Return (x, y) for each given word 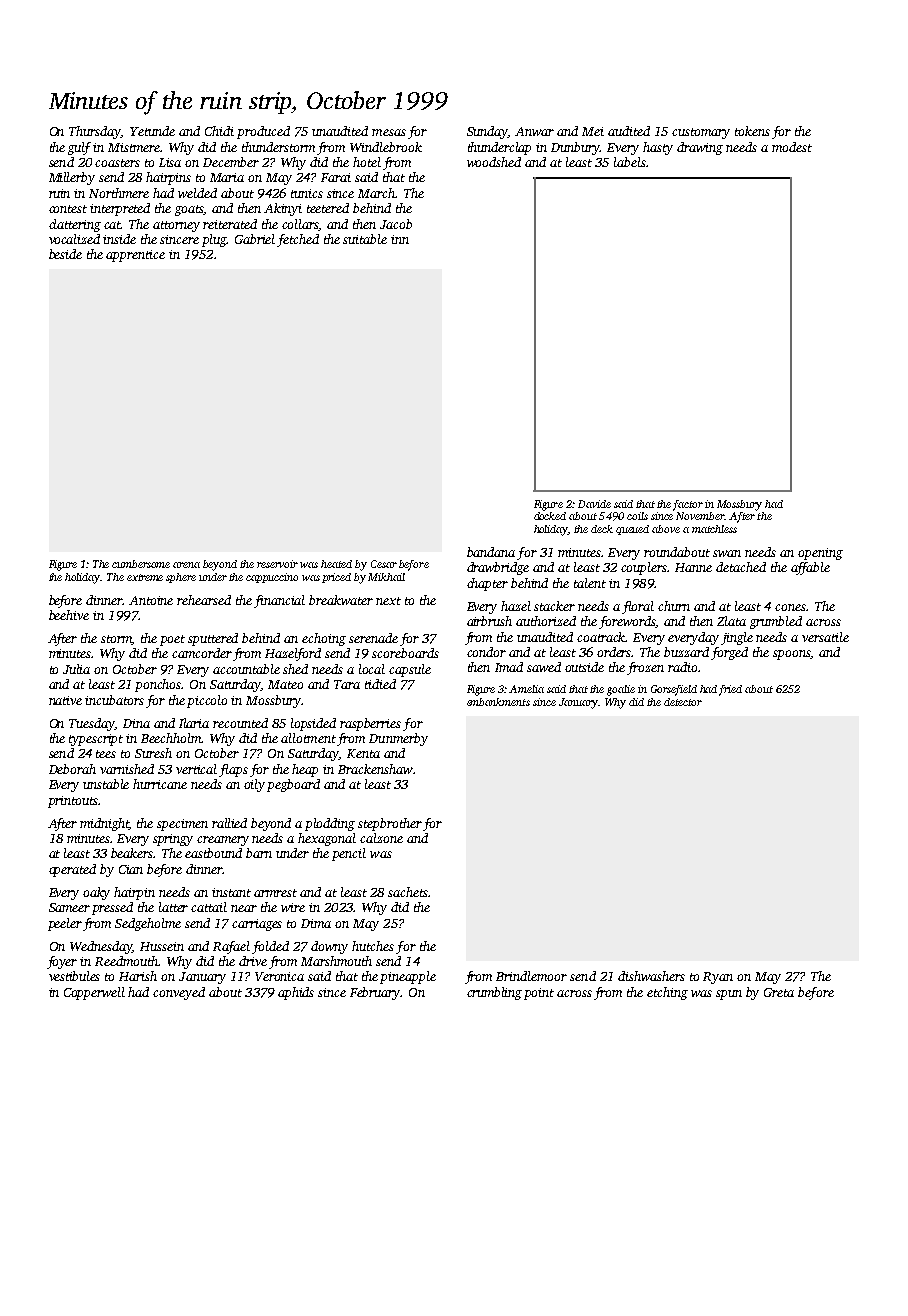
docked (550, 516)
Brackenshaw (375, 769)
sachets (408, 892)
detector (683, 702)
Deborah (72, 769)
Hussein (162, 946)
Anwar (534, 131)
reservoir (277, 564)
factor (688, 505)
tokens (752, 131)
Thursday (95, 132)
